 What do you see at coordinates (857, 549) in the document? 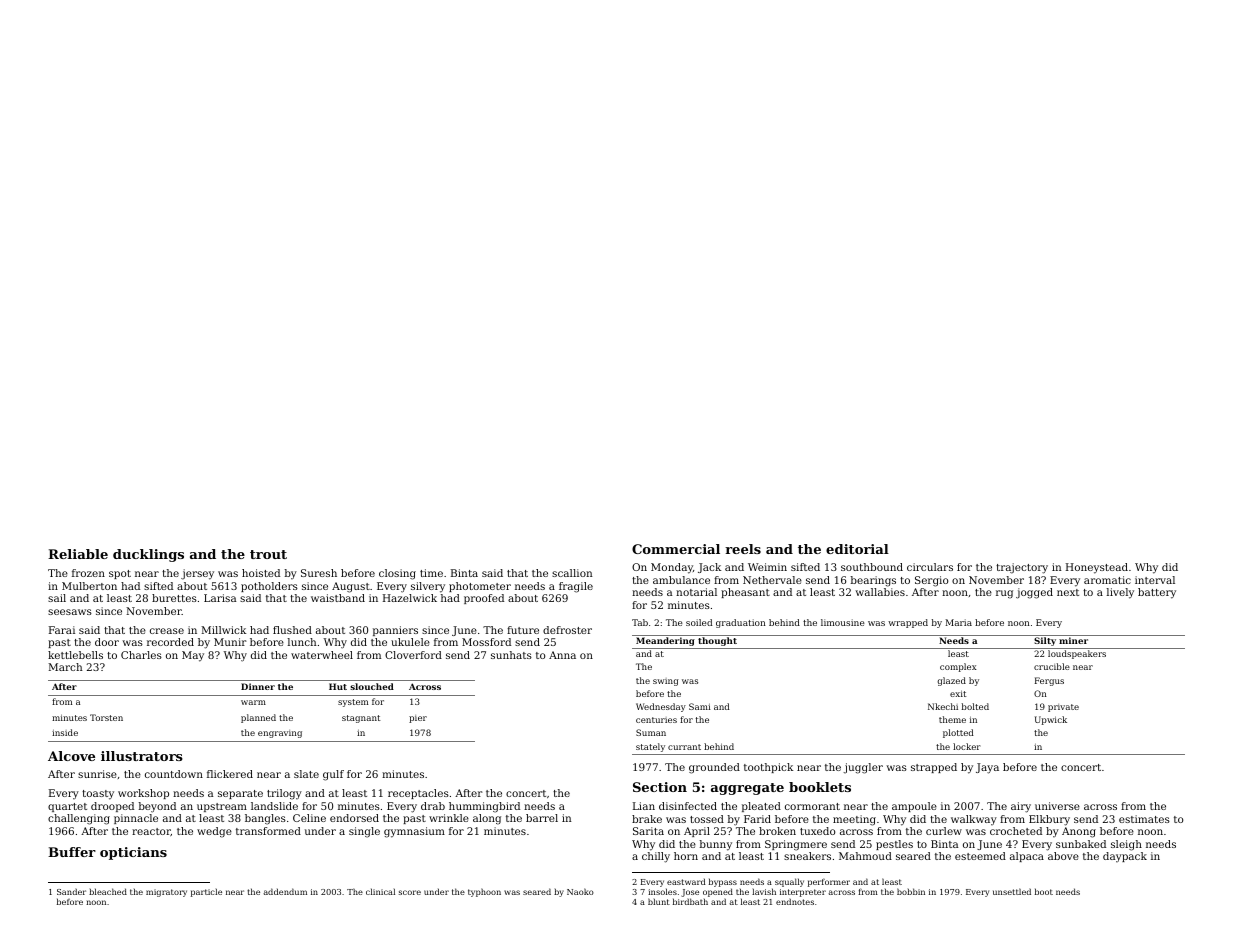
I see `editorial` at bounding box center [857, 549].
